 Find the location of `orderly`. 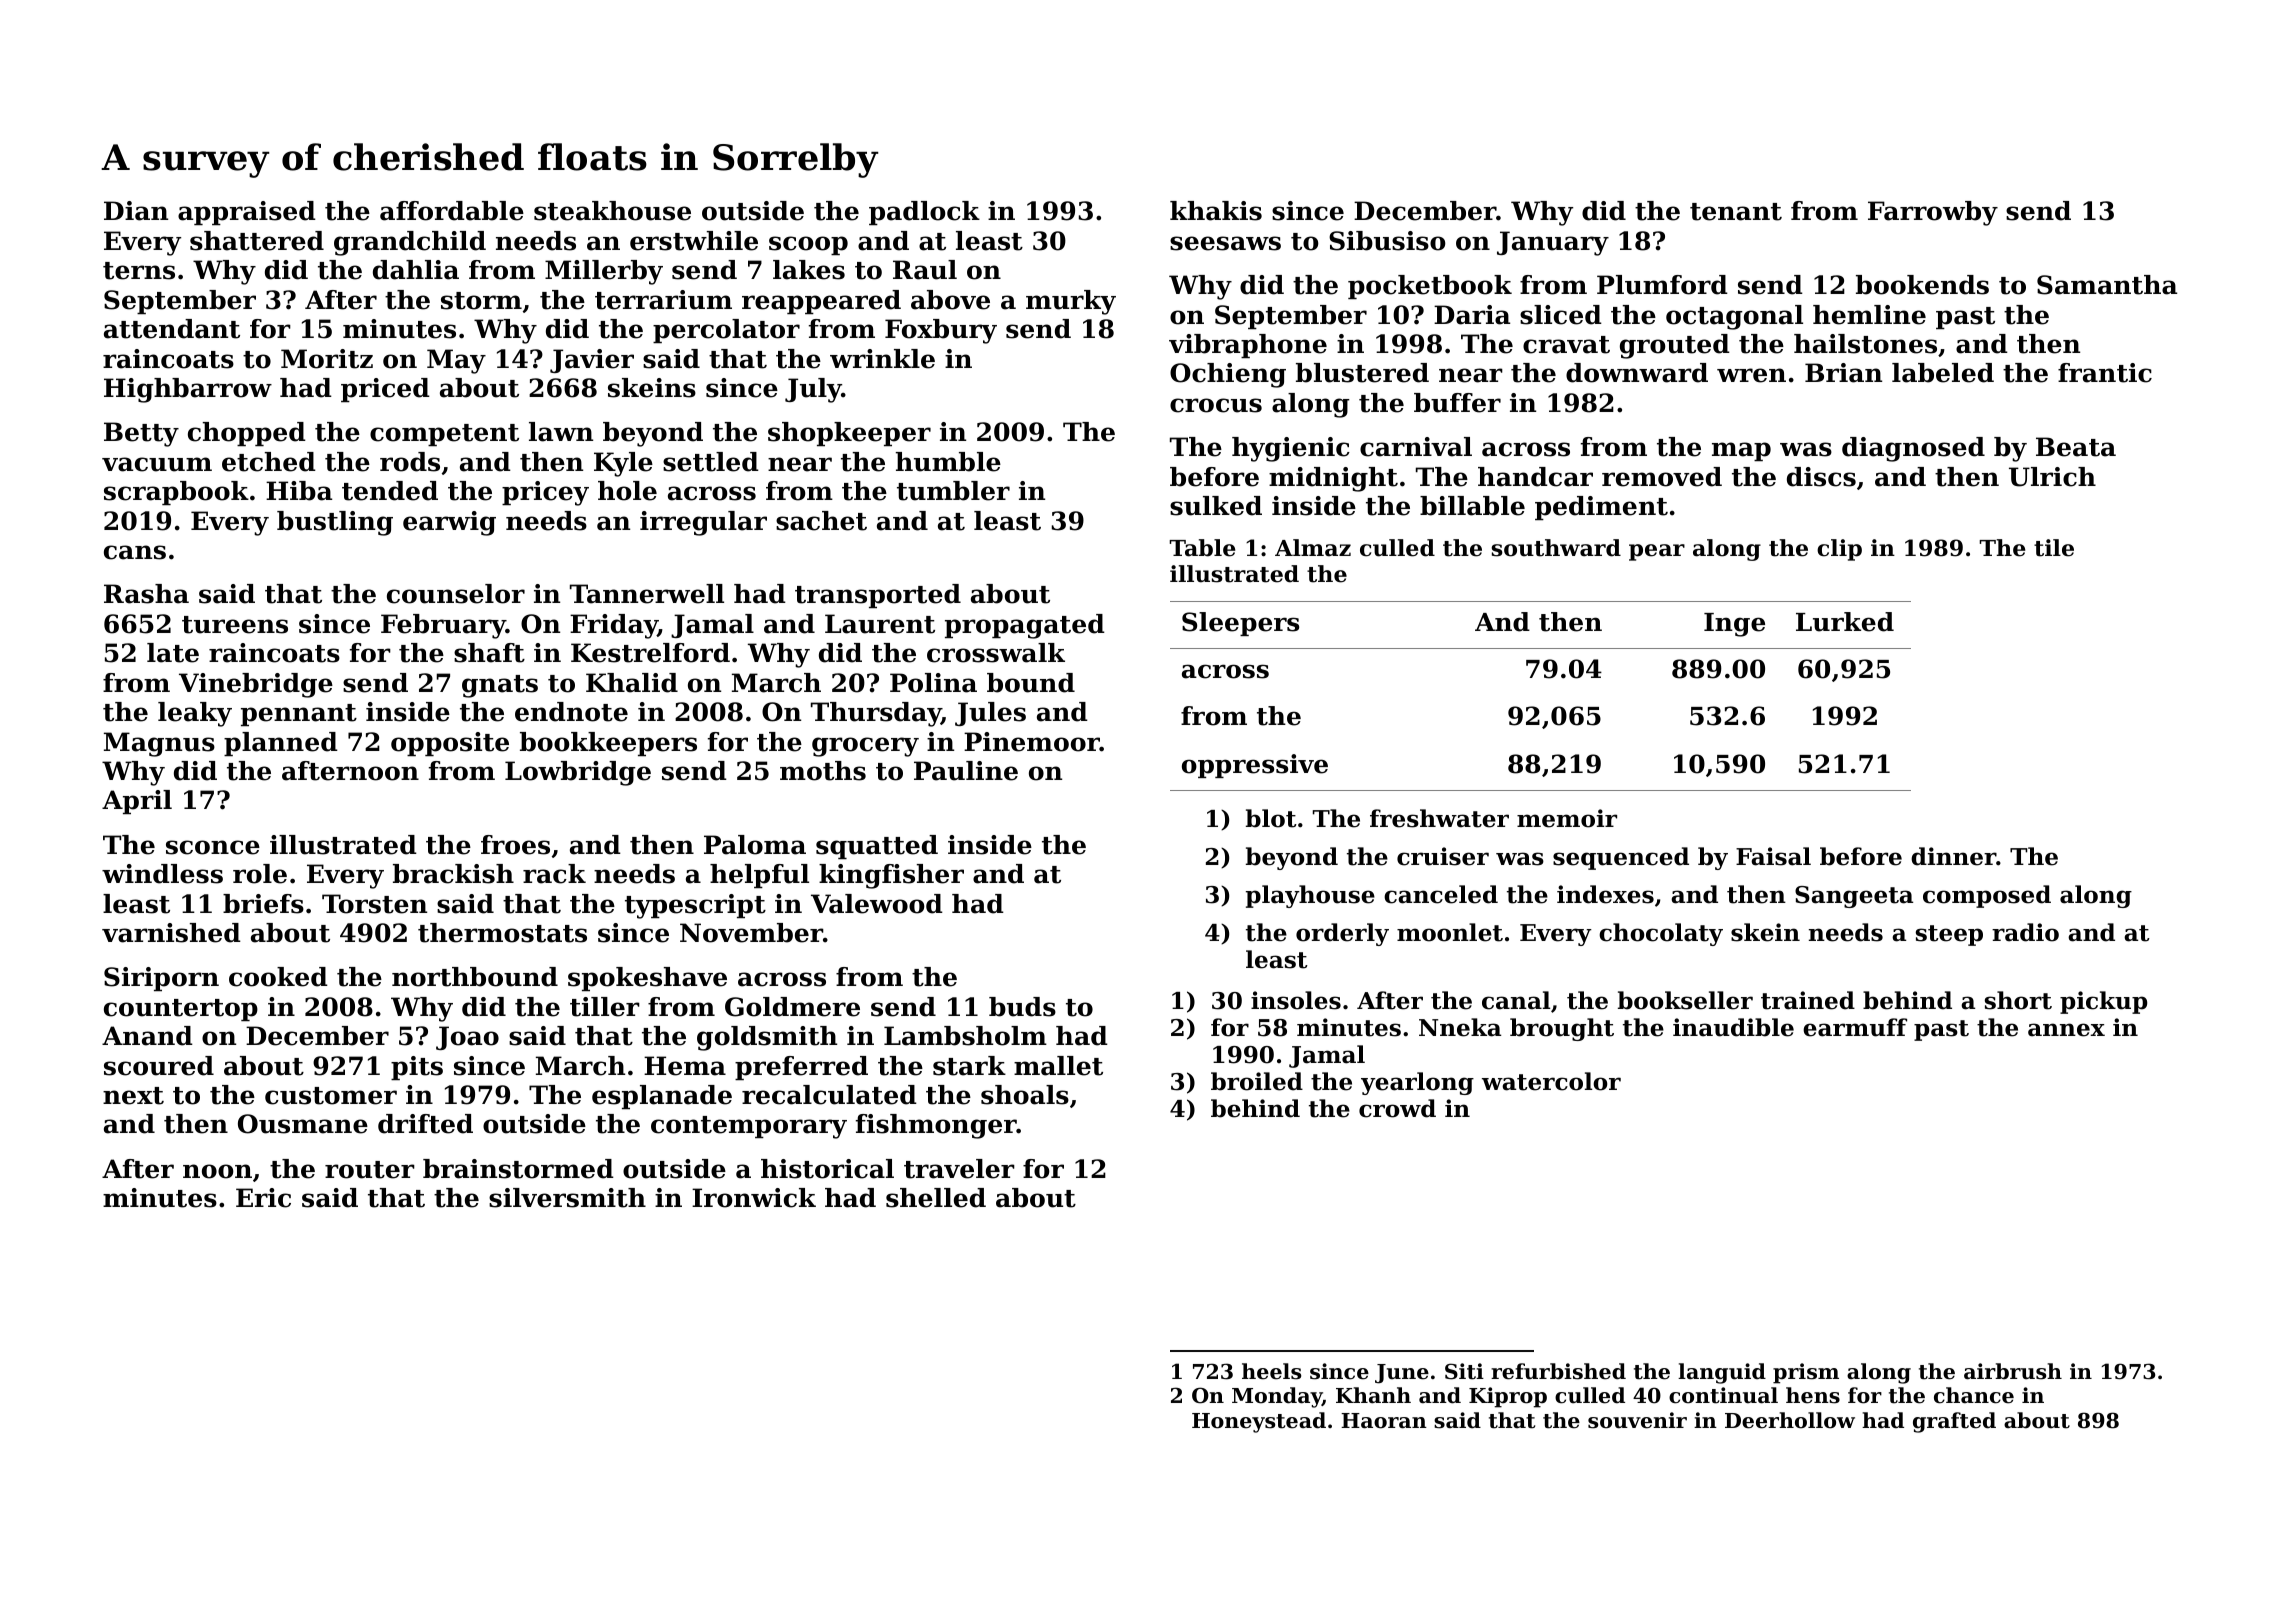

orderly is located at coordinates (1342, 934).
